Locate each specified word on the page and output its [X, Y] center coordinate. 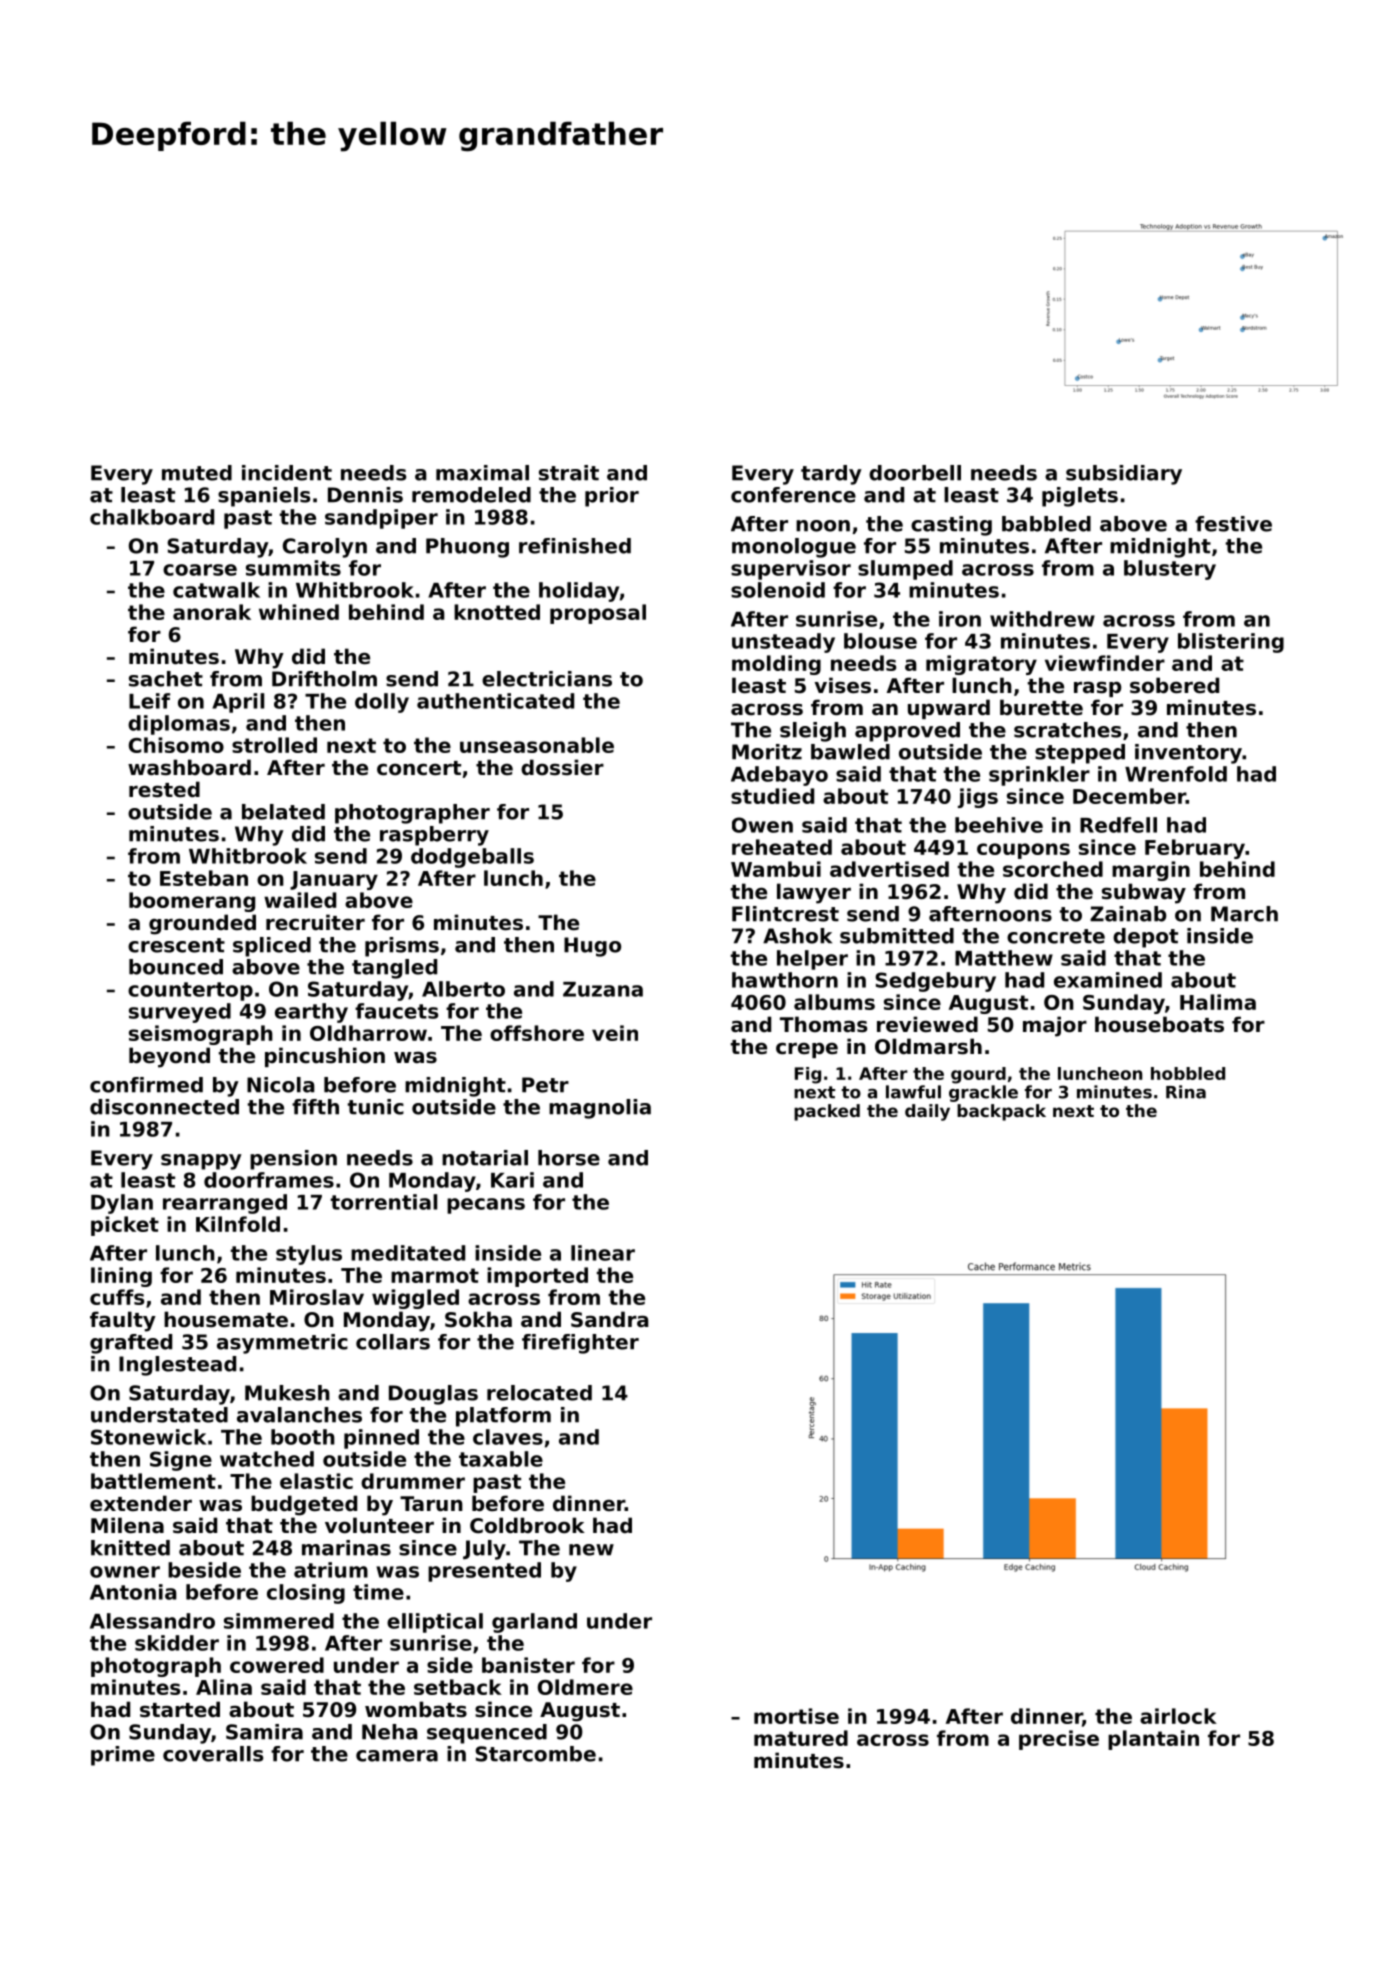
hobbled [1188, 1073]
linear [603, 1253]
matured [801, 1738]
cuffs [117, 1297]
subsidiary [1124, 475]
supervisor [791, 570]
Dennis [365, 495]
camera [397, 1756]
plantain [1153, 1740]
